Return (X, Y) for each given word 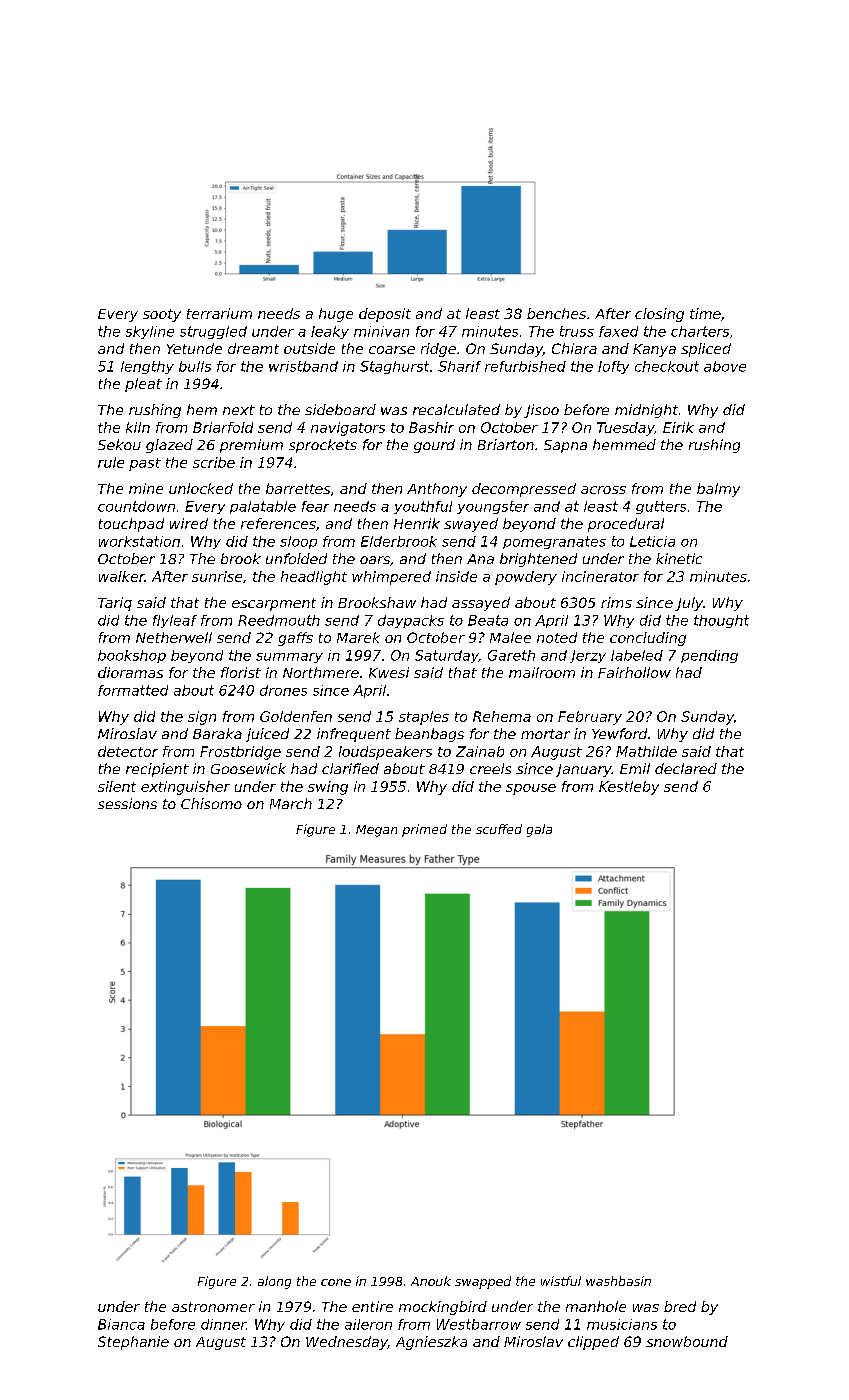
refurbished (525, 366)
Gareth (511, 655)
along (274, 1282)
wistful (561, 1281)
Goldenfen (296, 716)
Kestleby (629, 788)
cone (336, 1282)
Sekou (119, 444)
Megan (376, 831)
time (705, 313)
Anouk (431, 1281)
